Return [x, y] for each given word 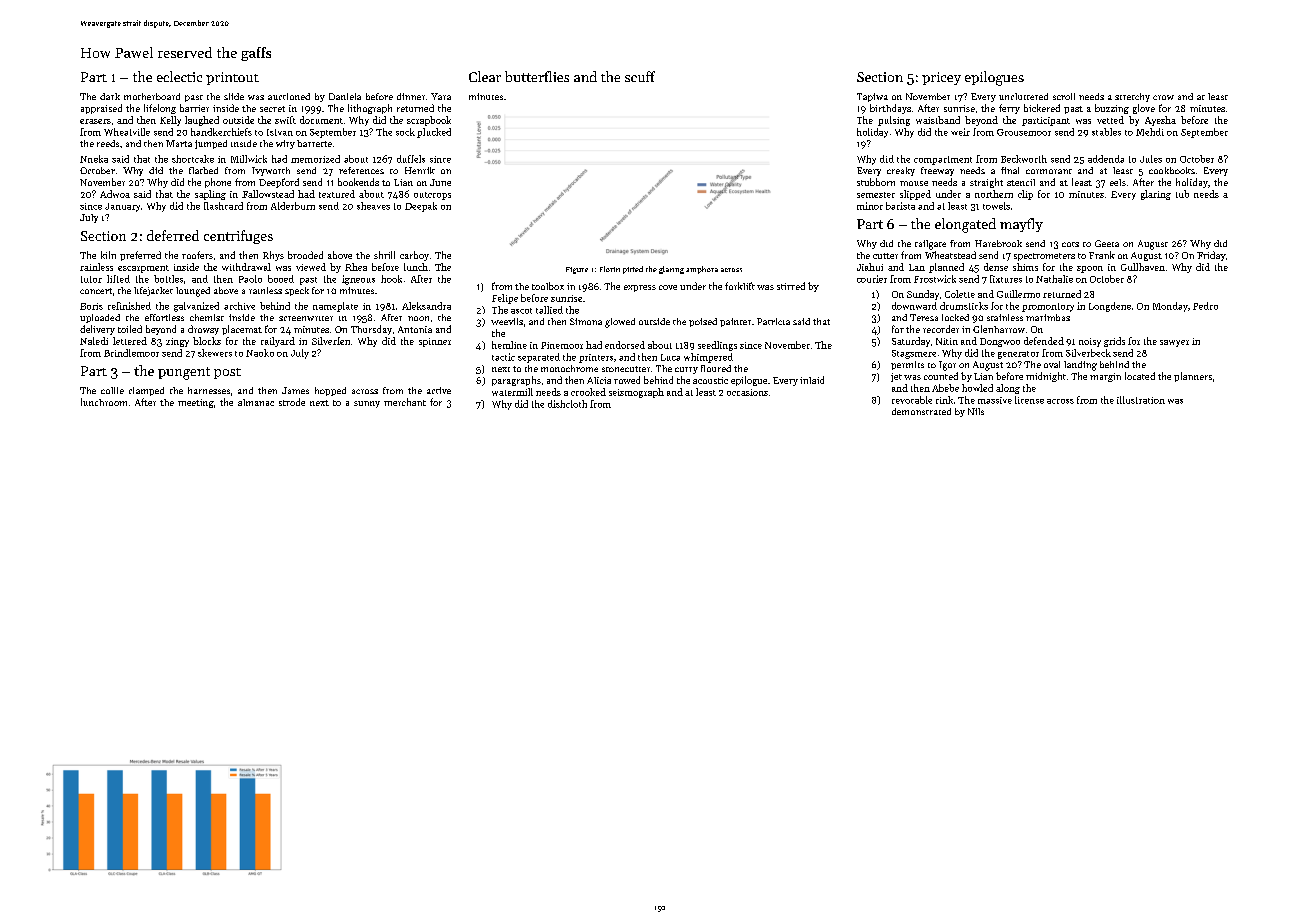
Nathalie [1054, 279]
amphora [702, 270]
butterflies [537, 76]
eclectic [179, 76]
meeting [196, 403]
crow [1163, 97]
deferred [173, 235]
